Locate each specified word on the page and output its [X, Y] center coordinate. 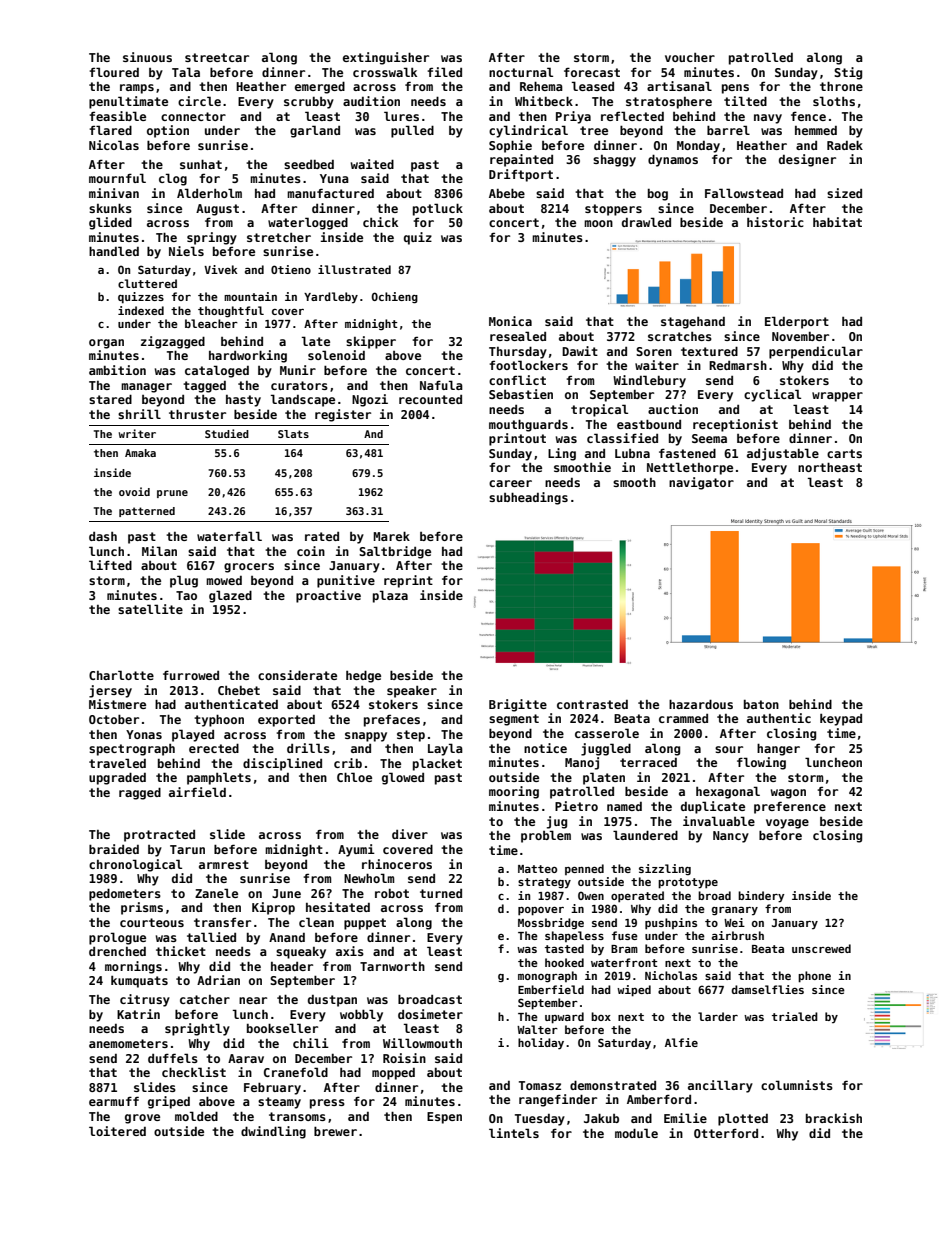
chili [311, 1043]
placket [437, 764]
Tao [186, 595]
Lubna [632, 453]
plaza [390, 596]
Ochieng [395, 298]
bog [658, 195]
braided [114, 849]
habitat [837, 222]
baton [761, 704]
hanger [778, 749]
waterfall [229, 536]
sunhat [201, 164]
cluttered [147, 283]
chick [380, 222]
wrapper [837, 397]
